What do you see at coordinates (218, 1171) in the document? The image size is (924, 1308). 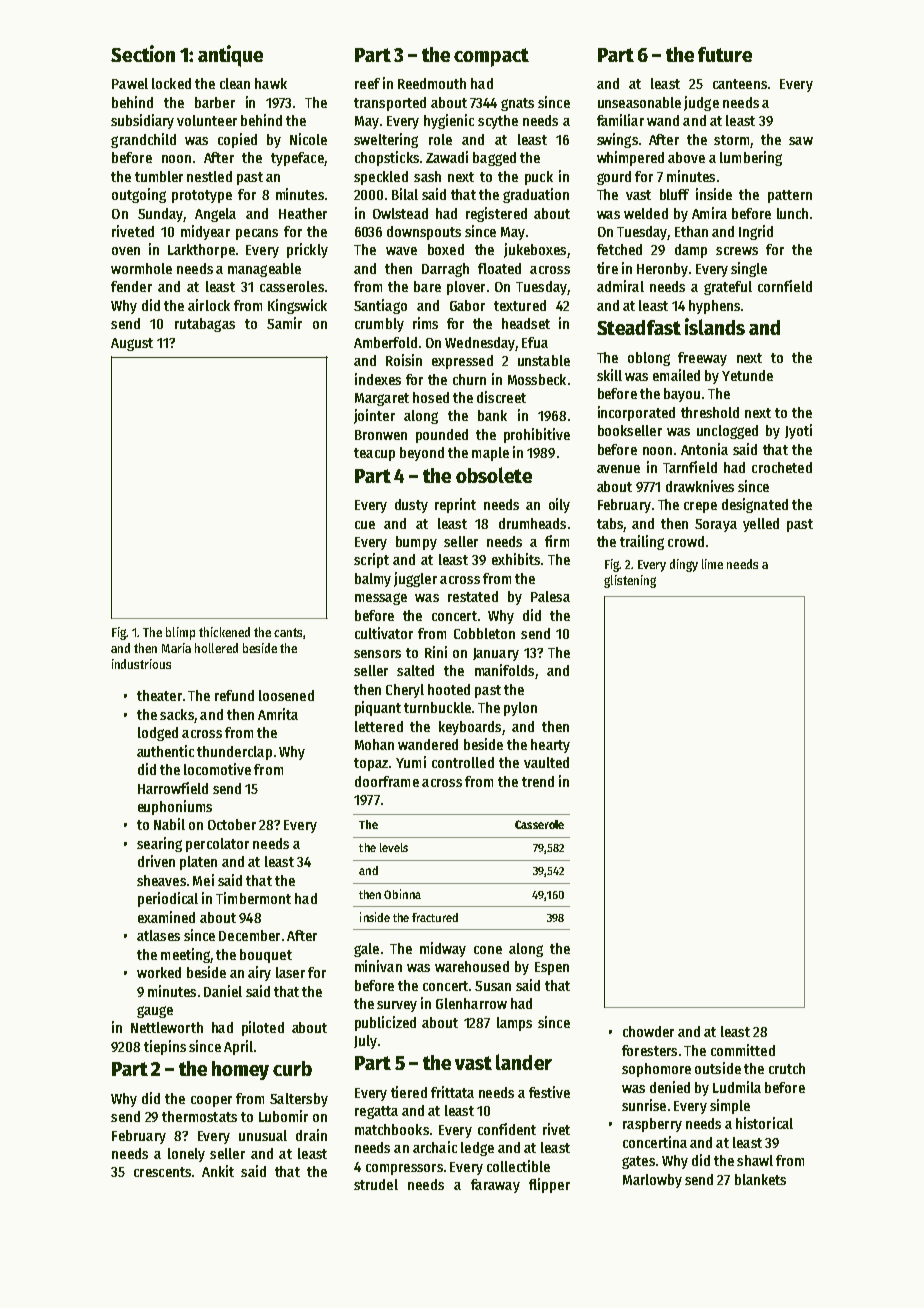 I see `Ankit` at bounding box center [218, 1171].
